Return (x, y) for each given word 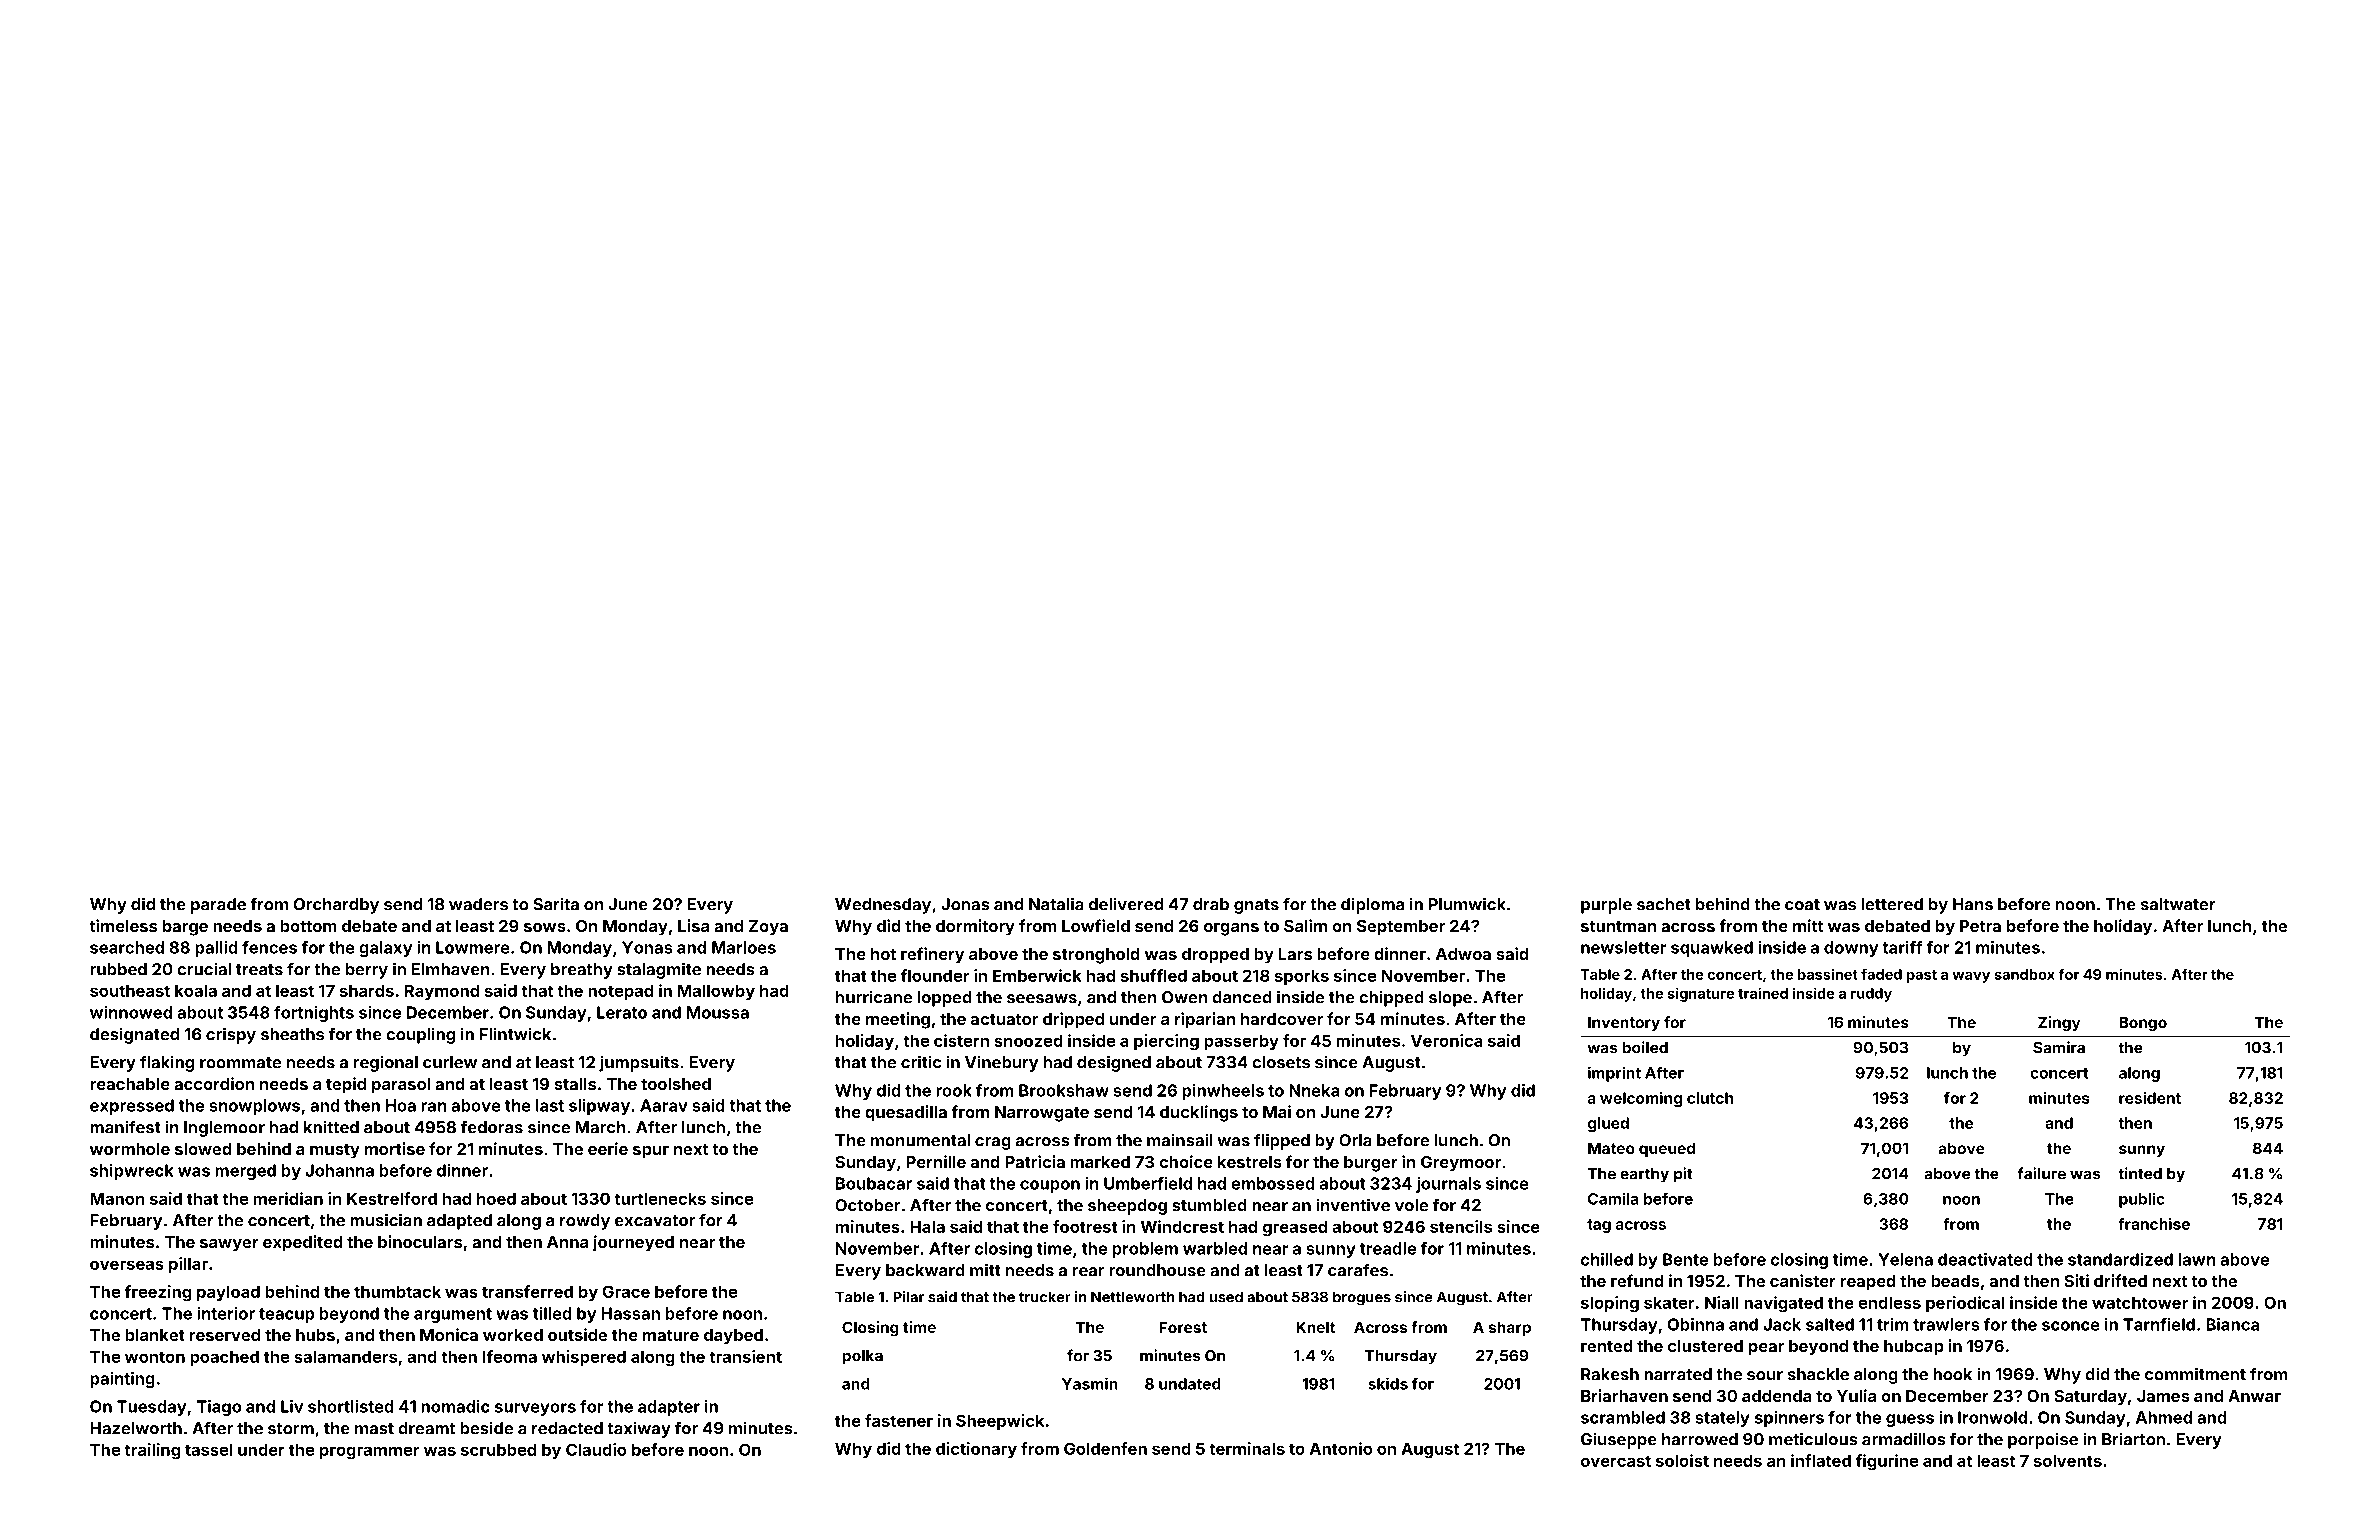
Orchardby (336, 906)
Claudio (596, 1449)
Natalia (1056, 904)
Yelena (1905, 1259)
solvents (2068, 1460)
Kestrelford (392, 1198)
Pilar (908, 1297)
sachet (1664, 904)
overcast (1616, 1461)
